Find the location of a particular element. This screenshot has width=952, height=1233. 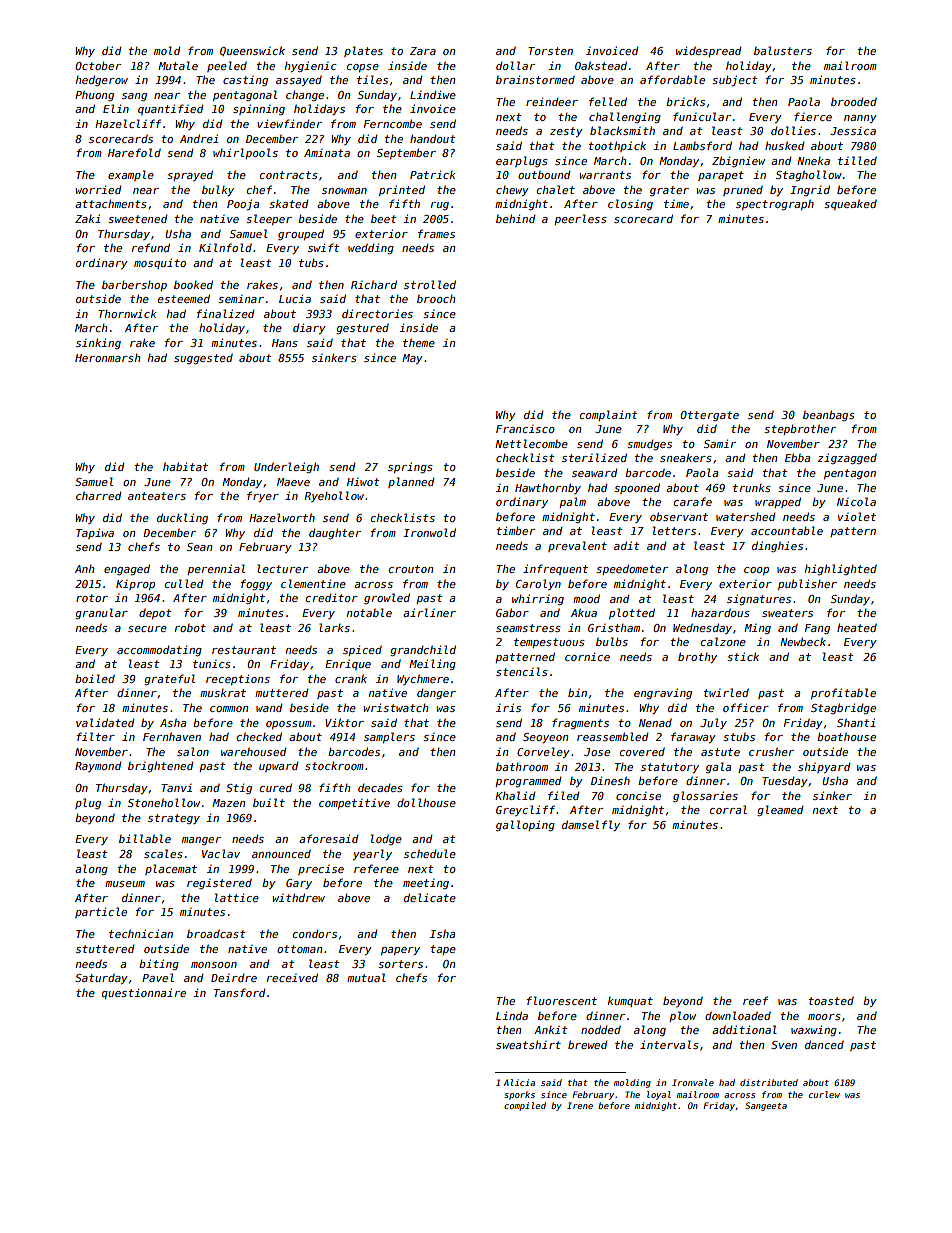

Zara is located at coordinates (423, 51).
